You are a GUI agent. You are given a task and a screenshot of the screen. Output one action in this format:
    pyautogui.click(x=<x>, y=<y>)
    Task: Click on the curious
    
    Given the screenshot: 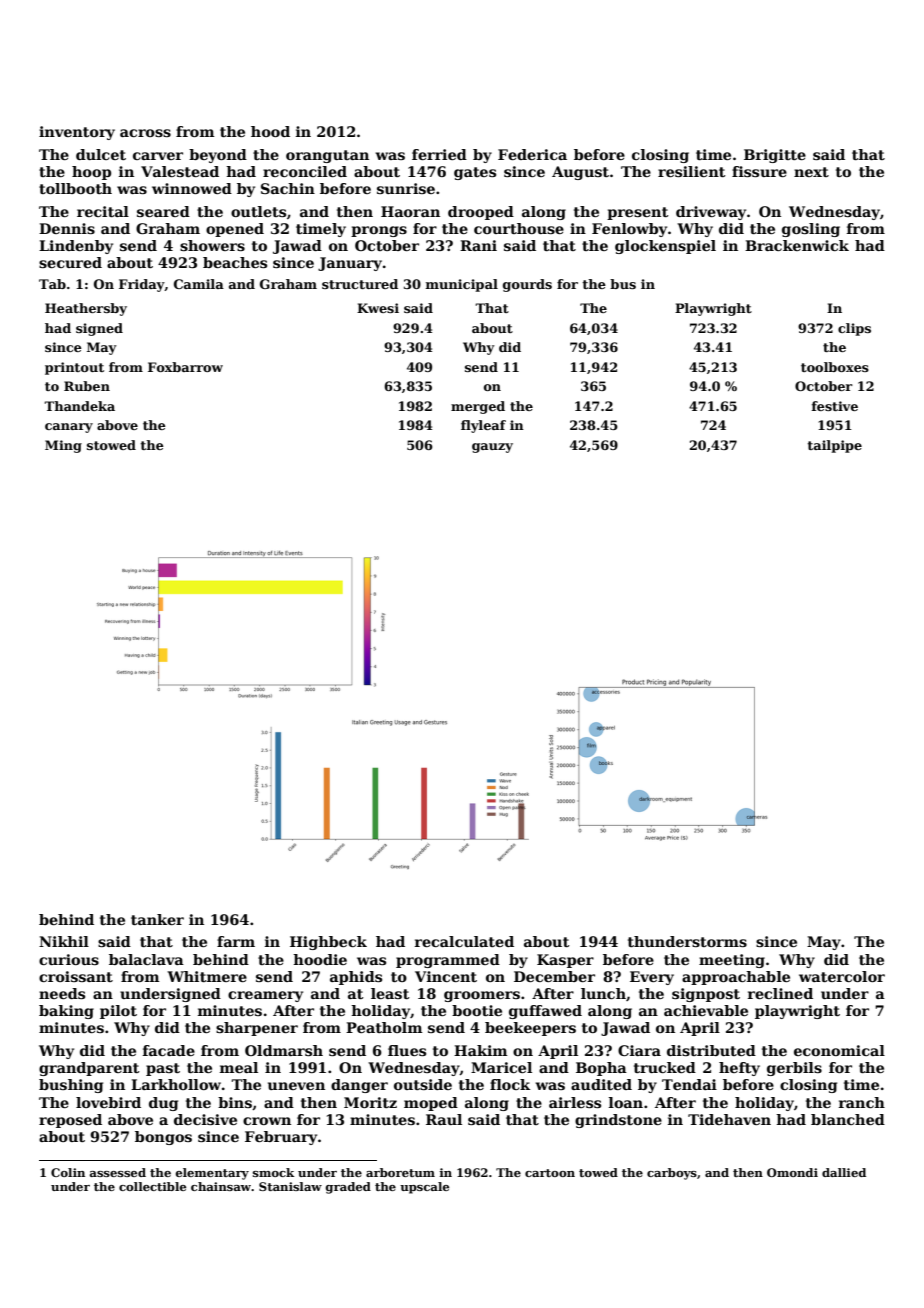 What is the action you would take?
    pyautogui.click(x=69, y=959)
